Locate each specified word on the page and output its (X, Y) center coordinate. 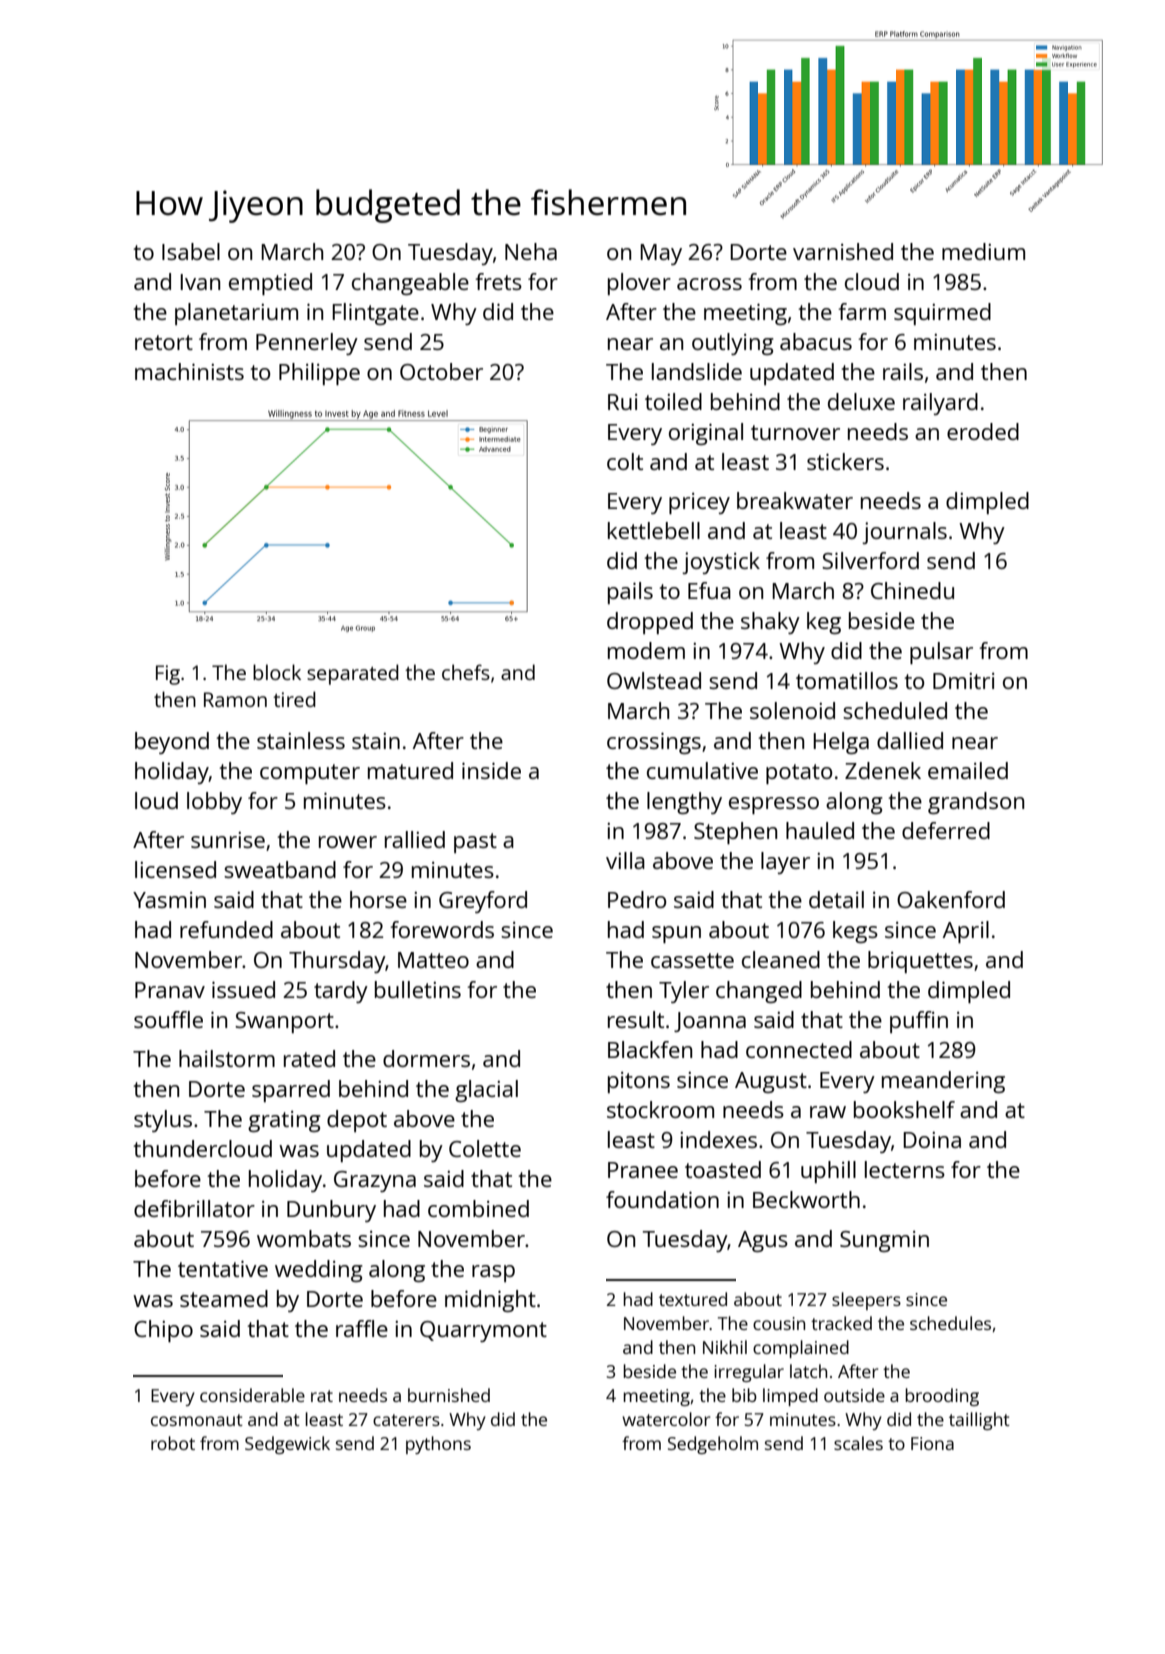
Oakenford (951, 899)
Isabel (191, 251)
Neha (531, 251)
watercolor (666, 1419)
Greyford (483, 902)
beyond (172, 743)
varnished (843, 251)
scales (858, 1443)
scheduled (895, 710)
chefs (466, 672)
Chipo (163, 1331)
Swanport (284, 1022)
